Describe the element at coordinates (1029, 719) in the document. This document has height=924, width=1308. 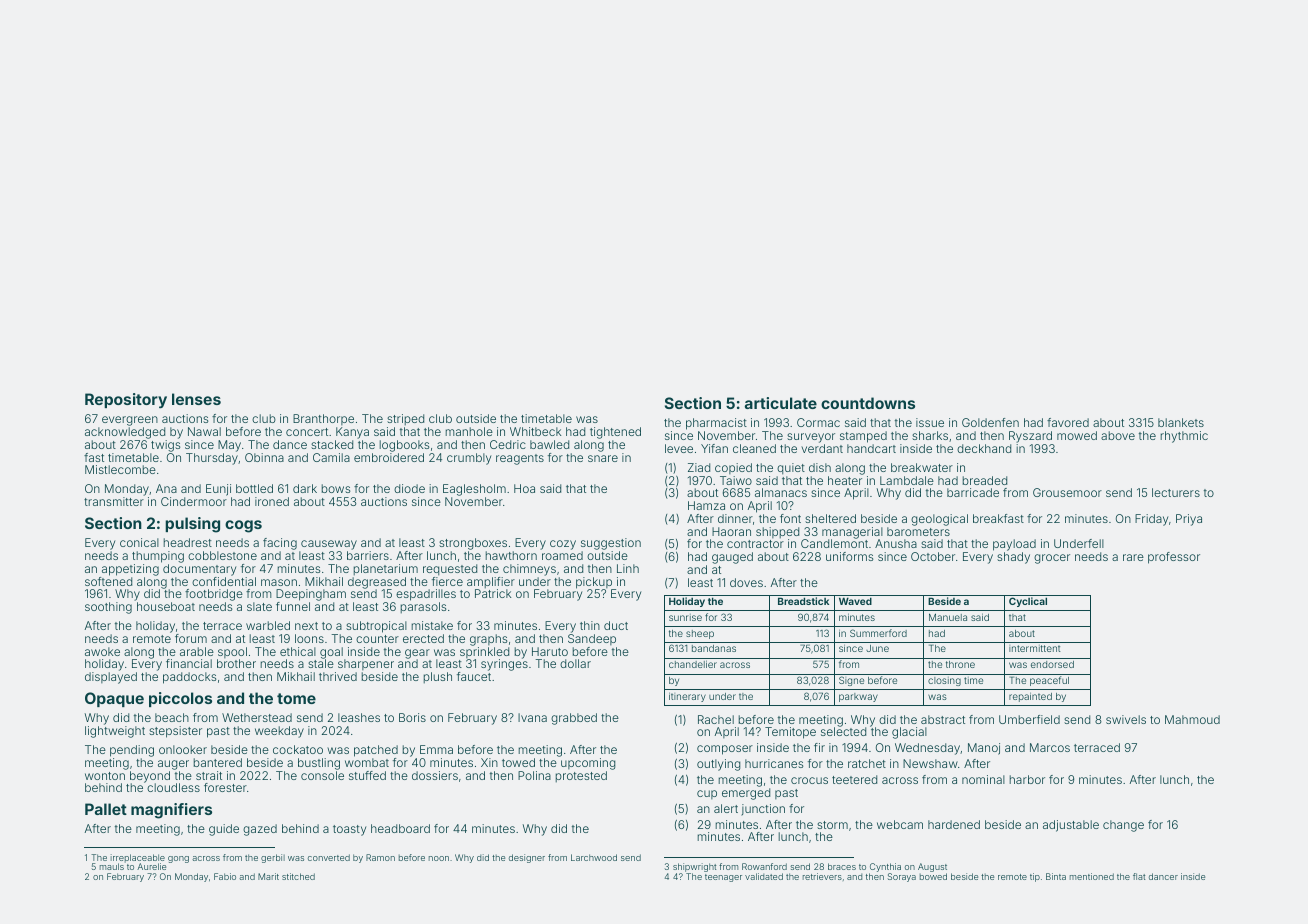
I see `Umberfield` at that location.
